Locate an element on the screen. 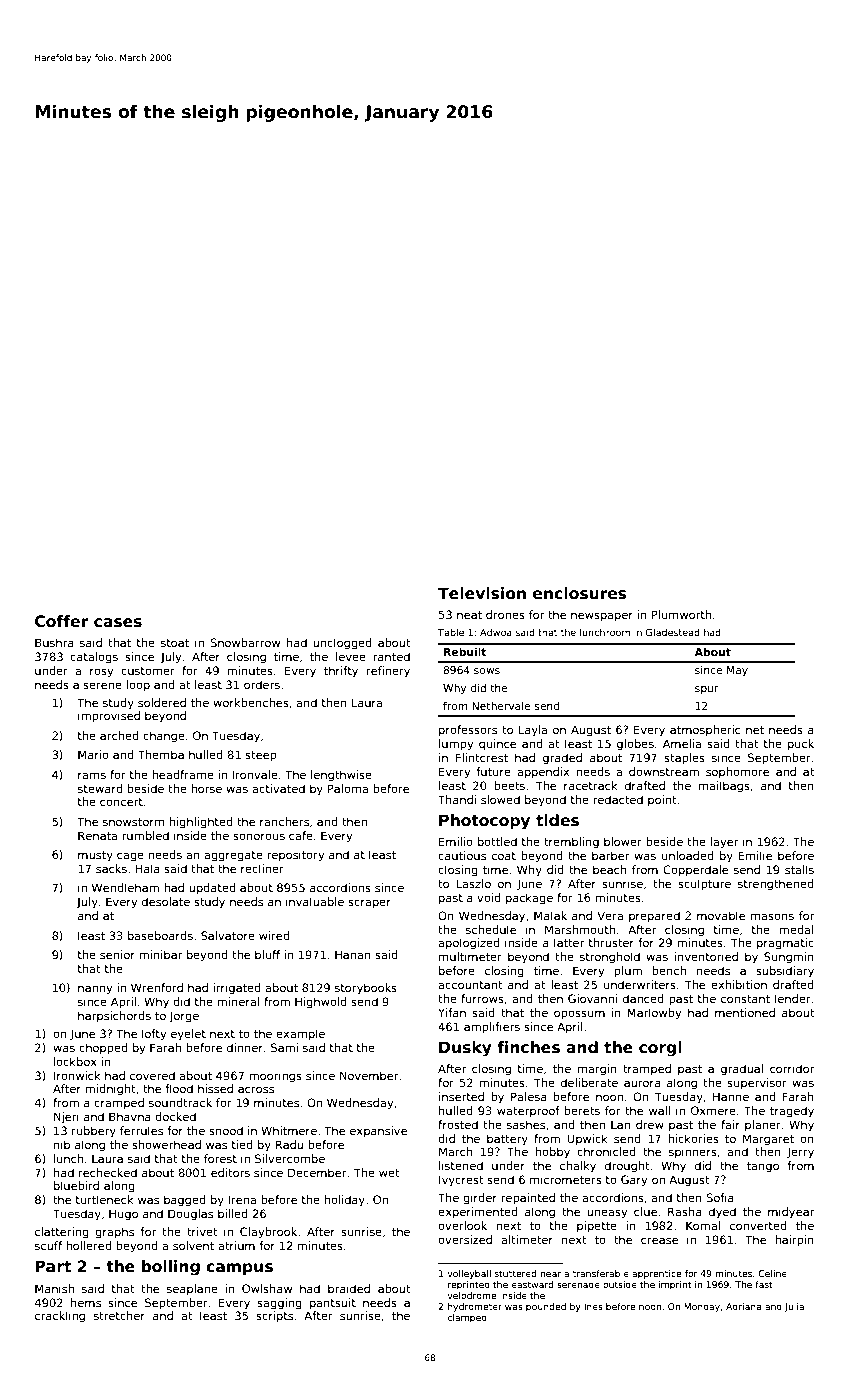 The image size is (849, 1400). planer is located at coordinates (763, 1125).
